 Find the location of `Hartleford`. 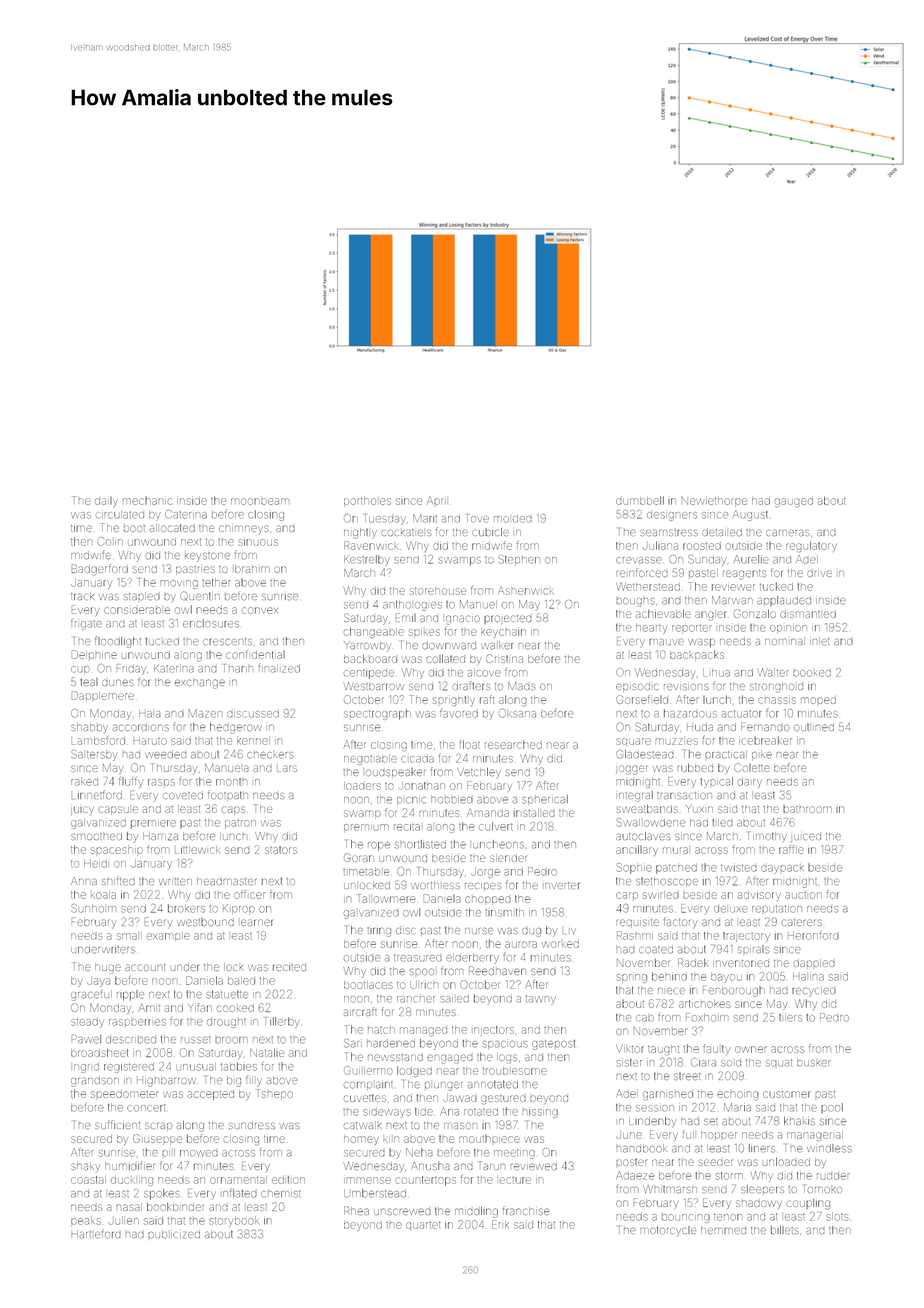

Hartleford is located at coordinates (96, 1233).
